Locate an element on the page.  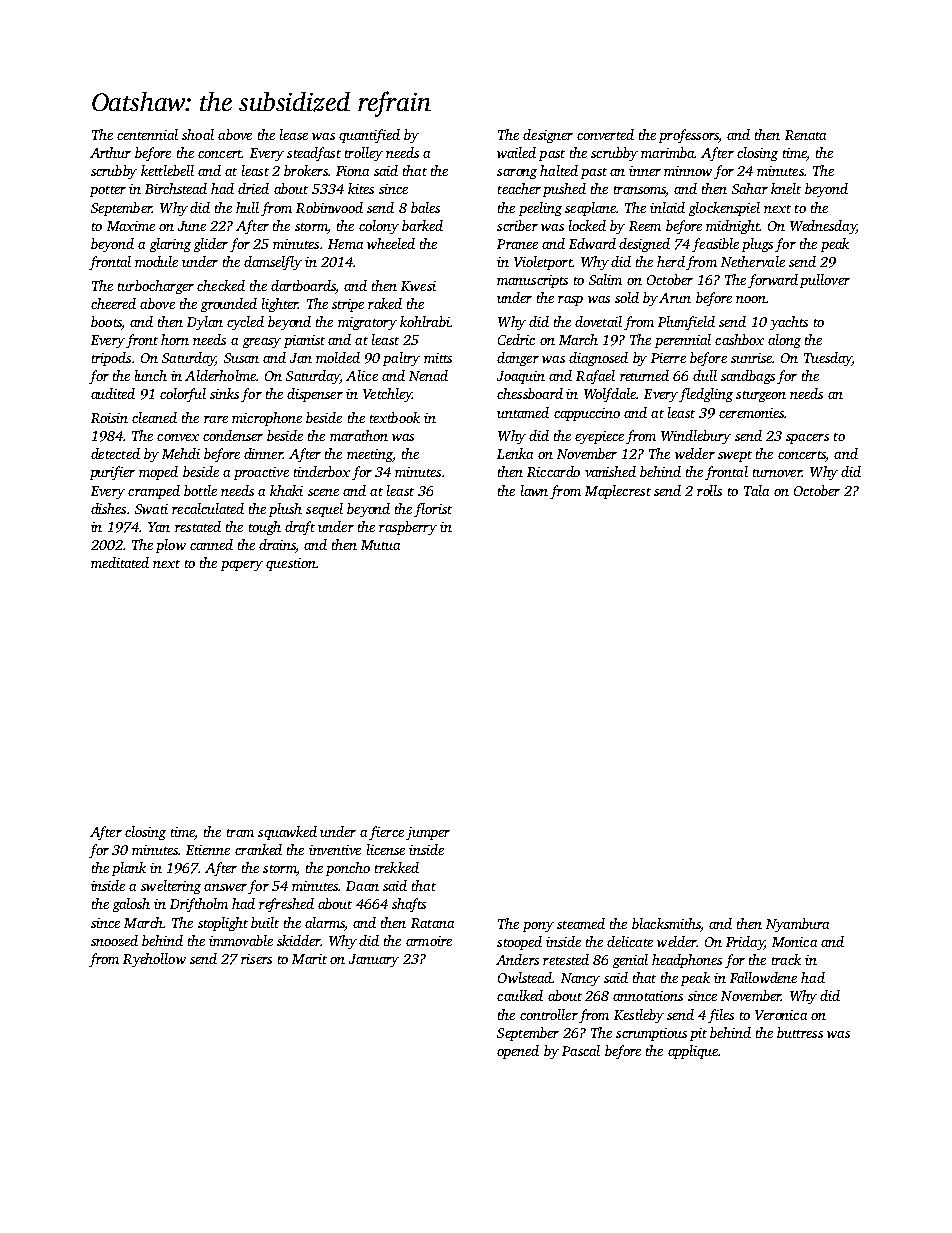
pianist is located at coordinates (304, 341).
